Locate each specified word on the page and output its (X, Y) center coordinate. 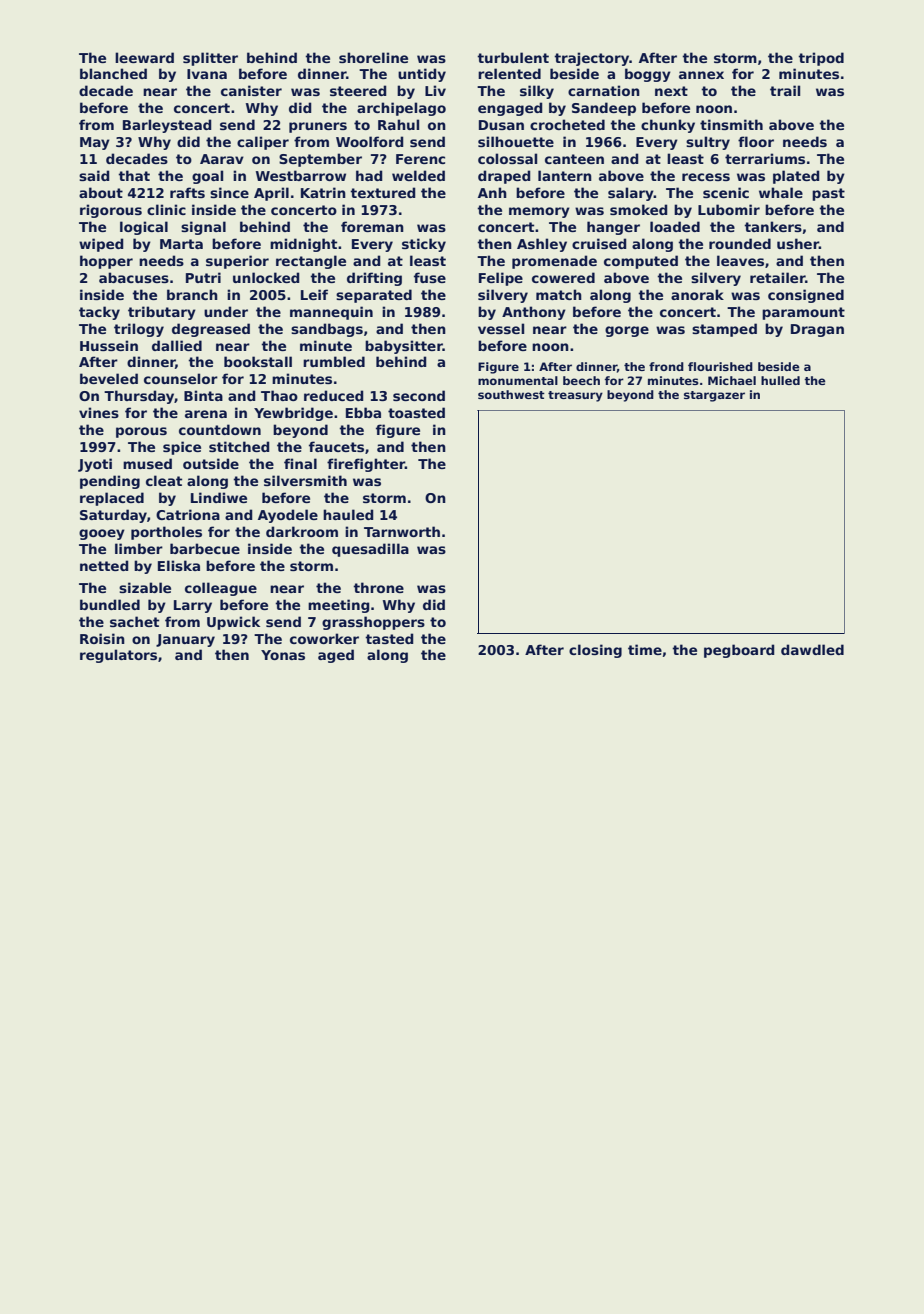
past (828, 194)
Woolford (370, 141)
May (95, 143)
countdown (220, 429)
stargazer (714, 396)
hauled (348, 514)
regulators (118, 656)
